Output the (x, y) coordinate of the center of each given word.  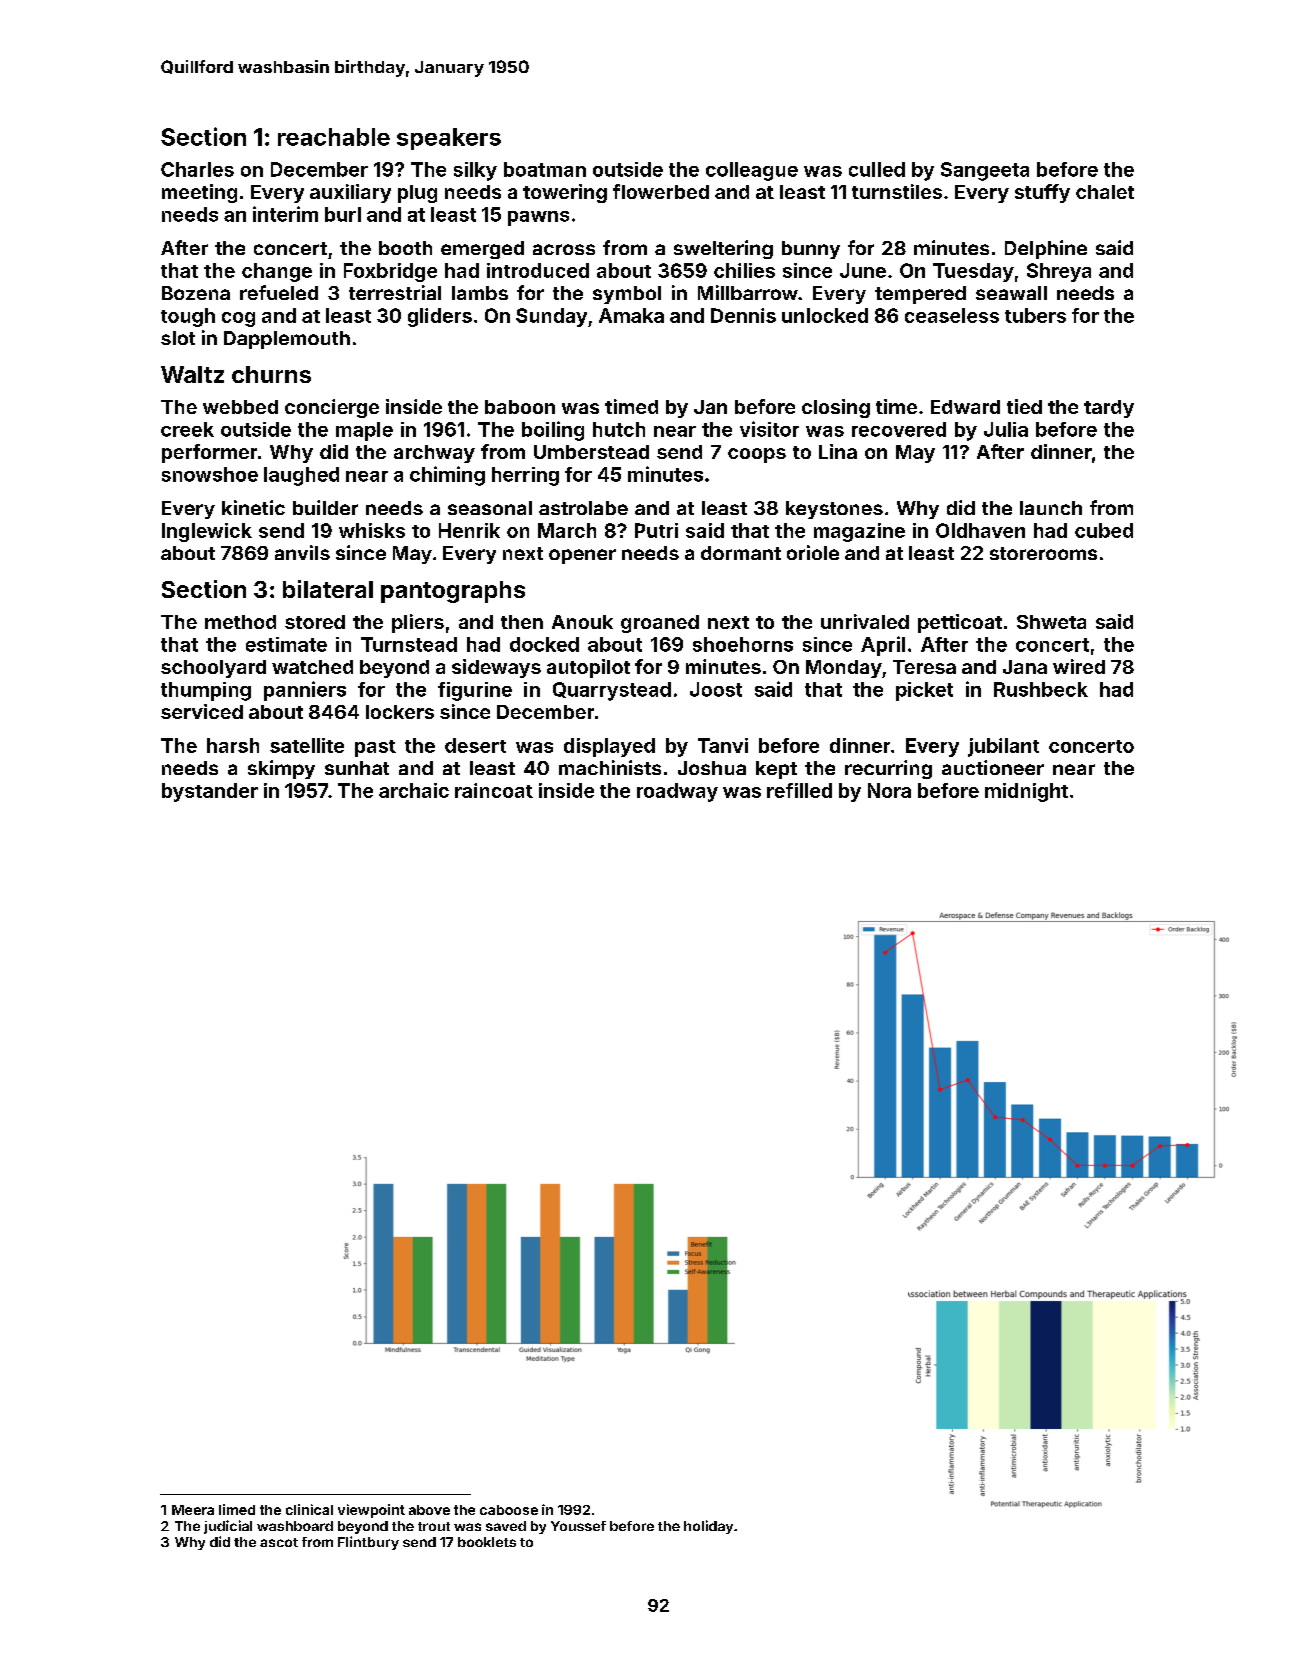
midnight (1026, 792)
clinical (309, 1509)
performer (209, 453)
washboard (295, 1526)
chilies (744, 270)
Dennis (743, 315)
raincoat (494, 790)
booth (405, 248)
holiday (708, 1527)
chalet (1105, 192)
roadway (677, 792)
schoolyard (213, 669)
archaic (414, 790)
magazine (859, 532)
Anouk (582, 622)
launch (1051, 508)
